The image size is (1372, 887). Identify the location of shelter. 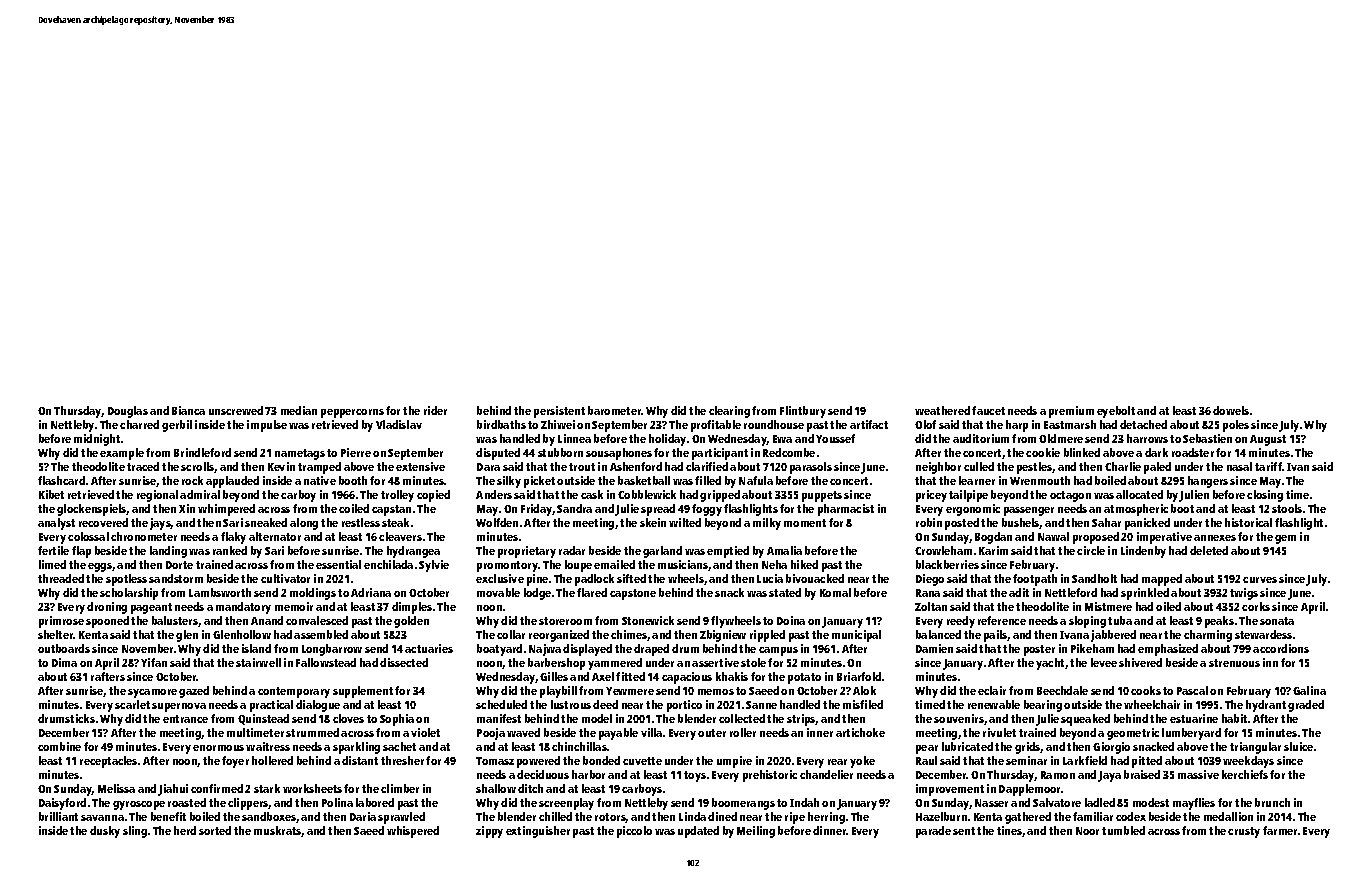
(56, 634).
